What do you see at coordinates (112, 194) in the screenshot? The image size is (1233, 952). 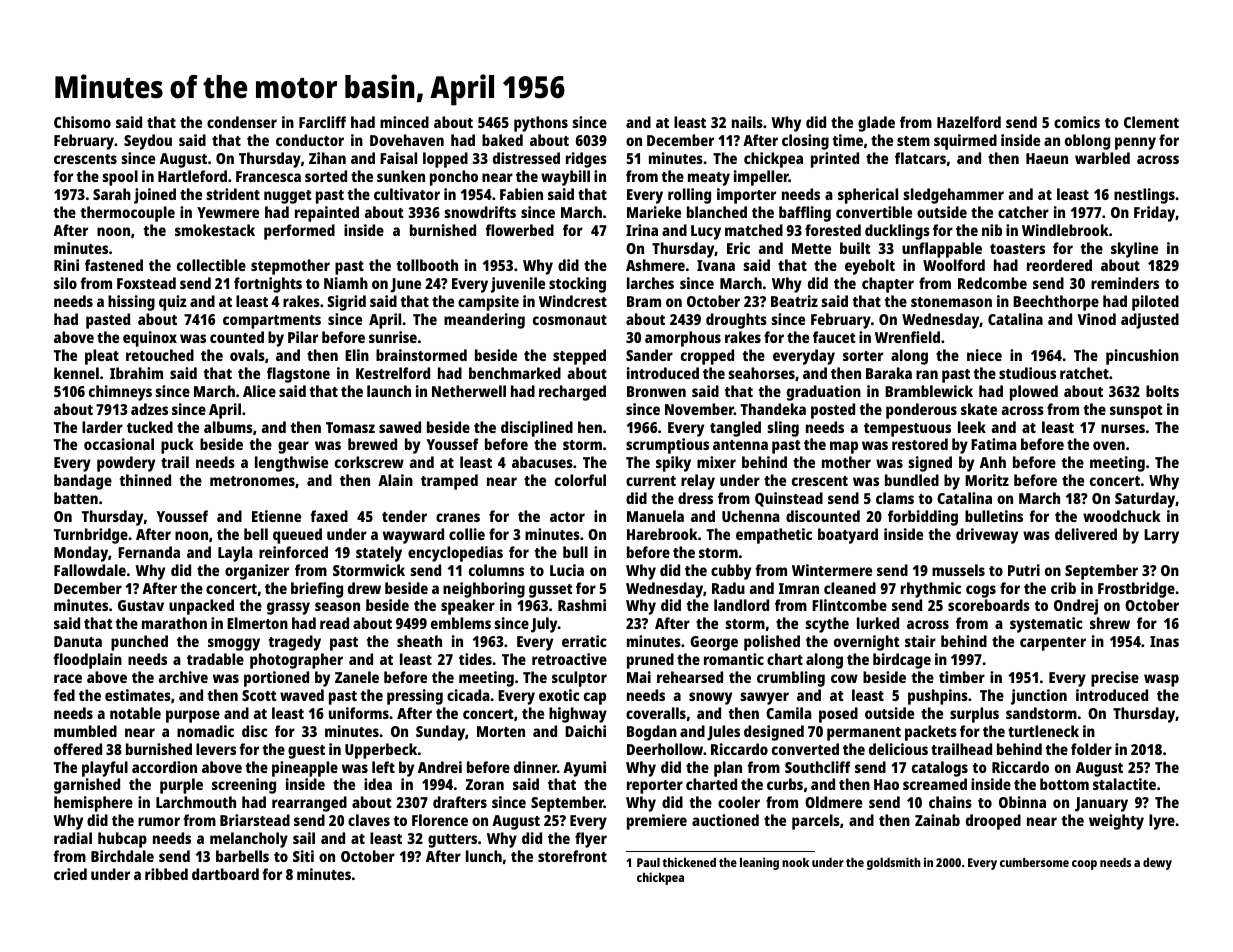 I see `Sarah` at bounding box center [112, 194].
